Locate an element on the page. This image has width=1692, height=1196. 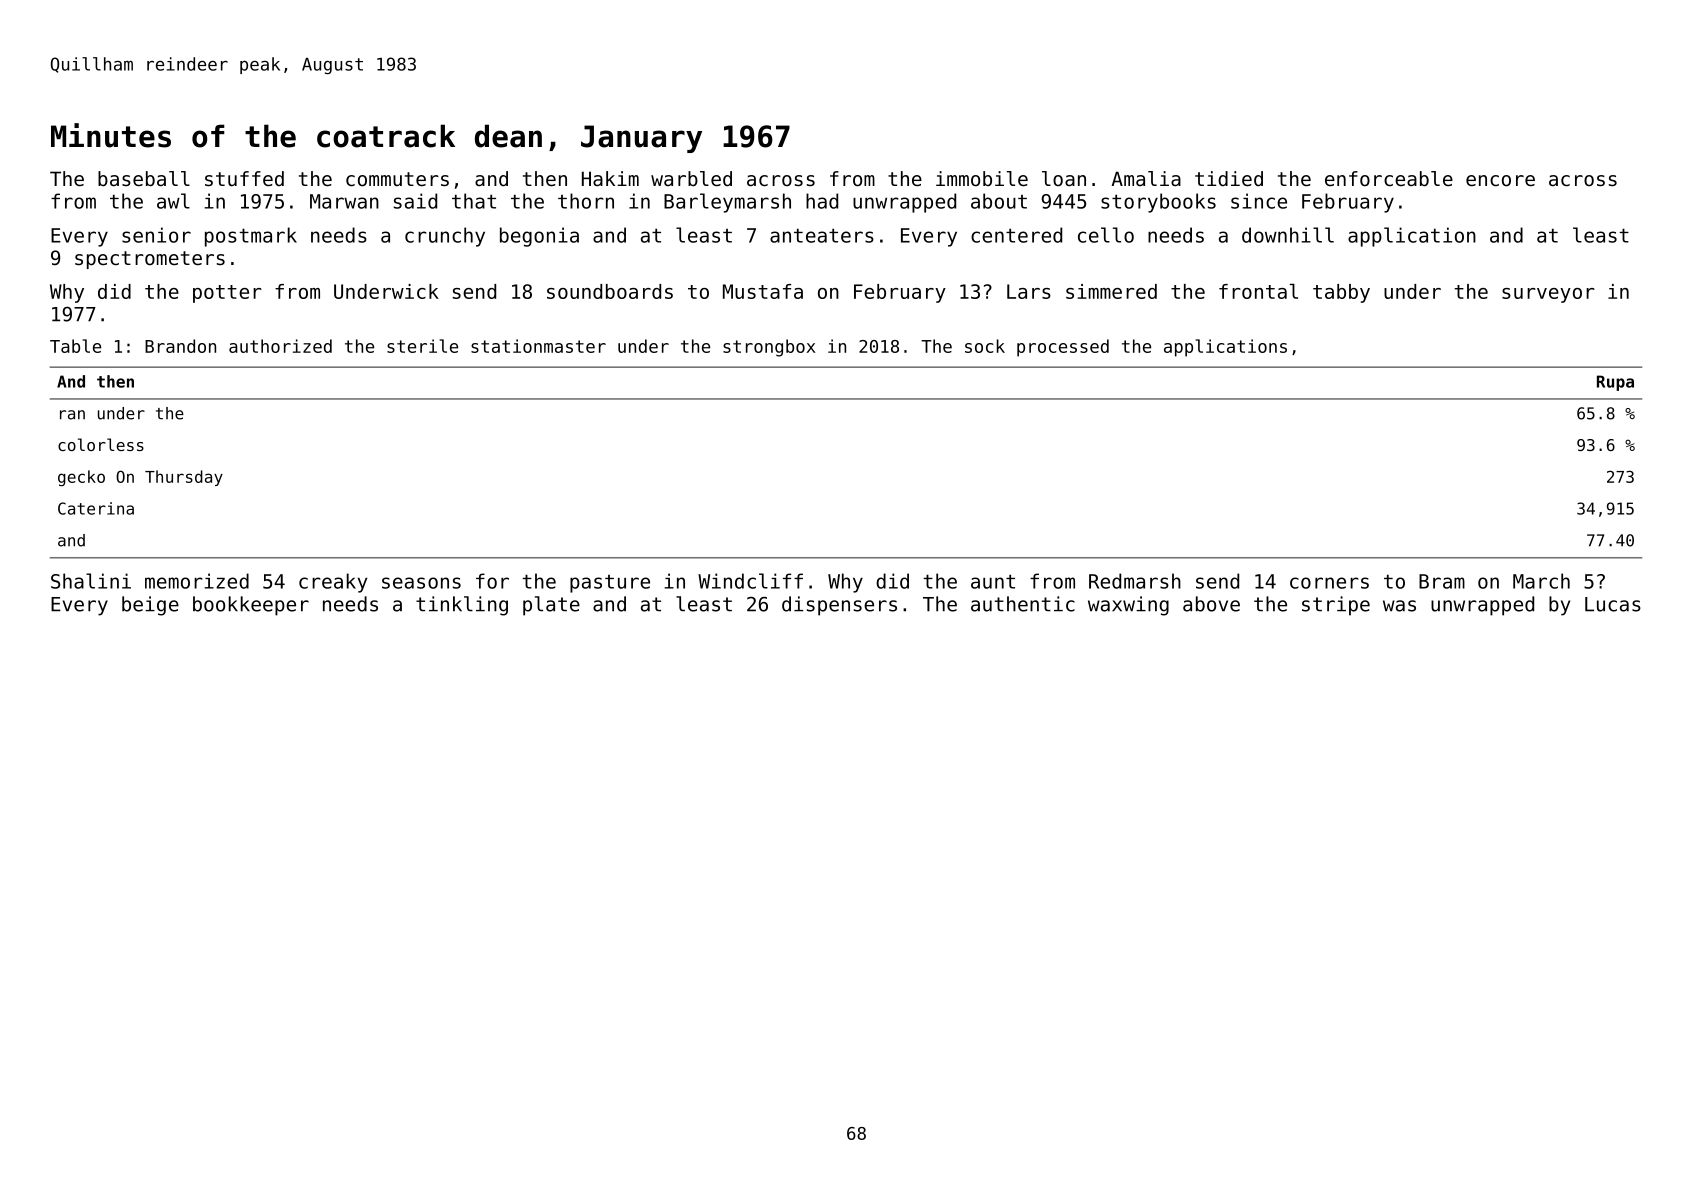
processed is located at coordinates (1063, 348).
